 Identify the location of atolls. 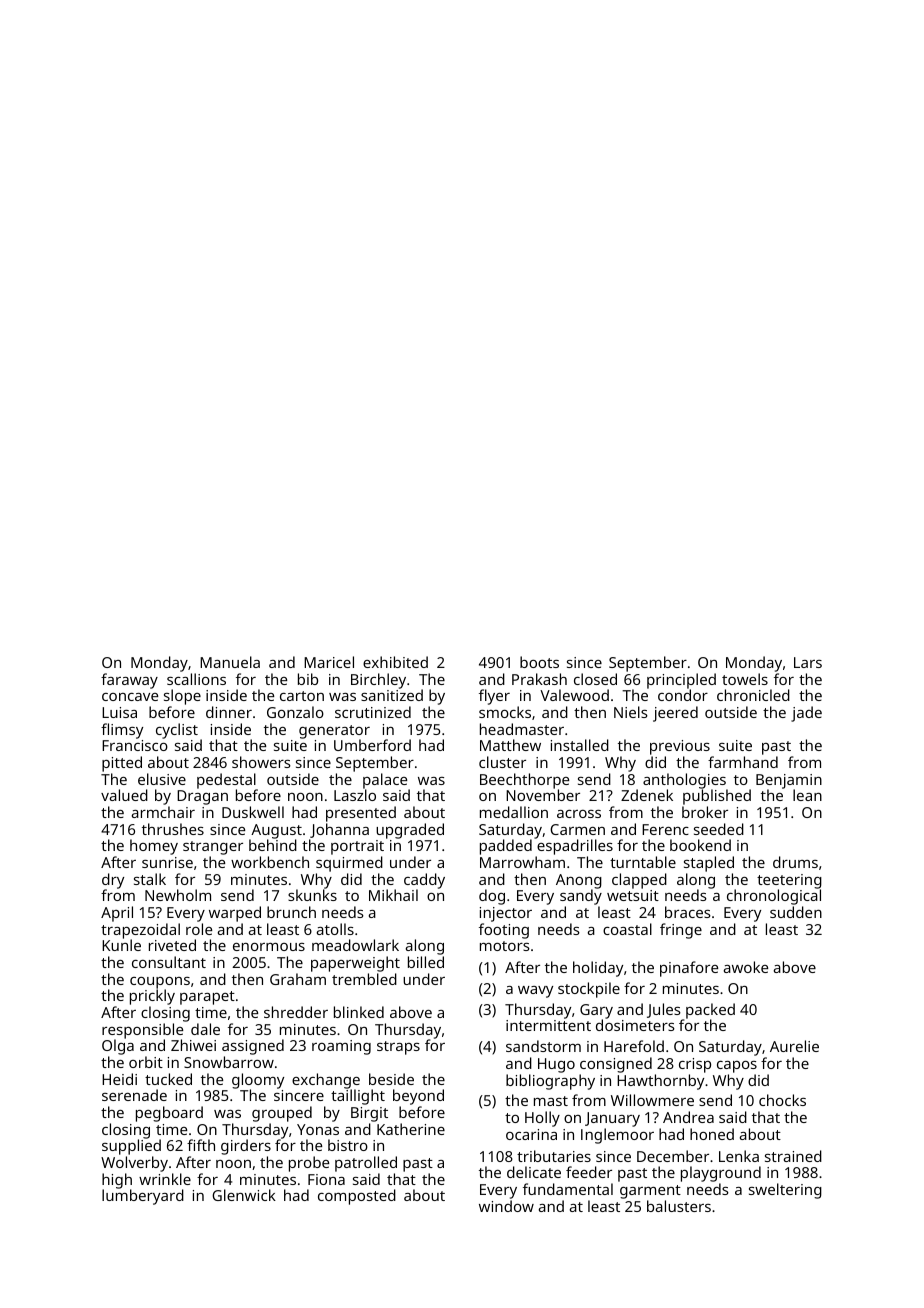
(335, 929).
